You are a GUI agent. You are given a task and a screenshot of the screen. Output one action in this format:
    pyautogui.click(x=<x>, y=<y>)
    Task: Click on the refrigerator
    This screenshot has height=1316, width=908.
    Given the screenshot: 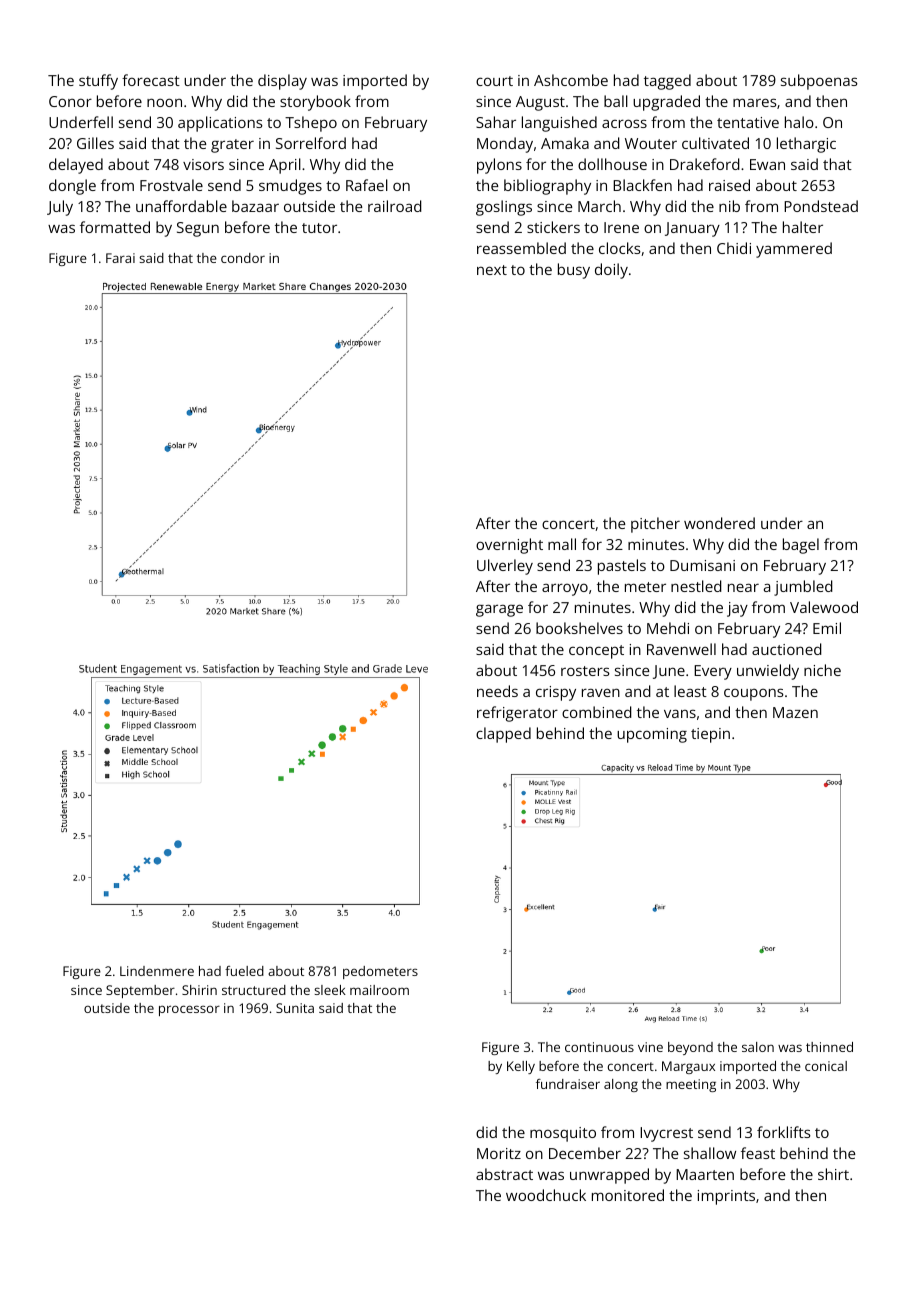 What is the action you would take?
    pyautogui.click(x=517, y=714)
